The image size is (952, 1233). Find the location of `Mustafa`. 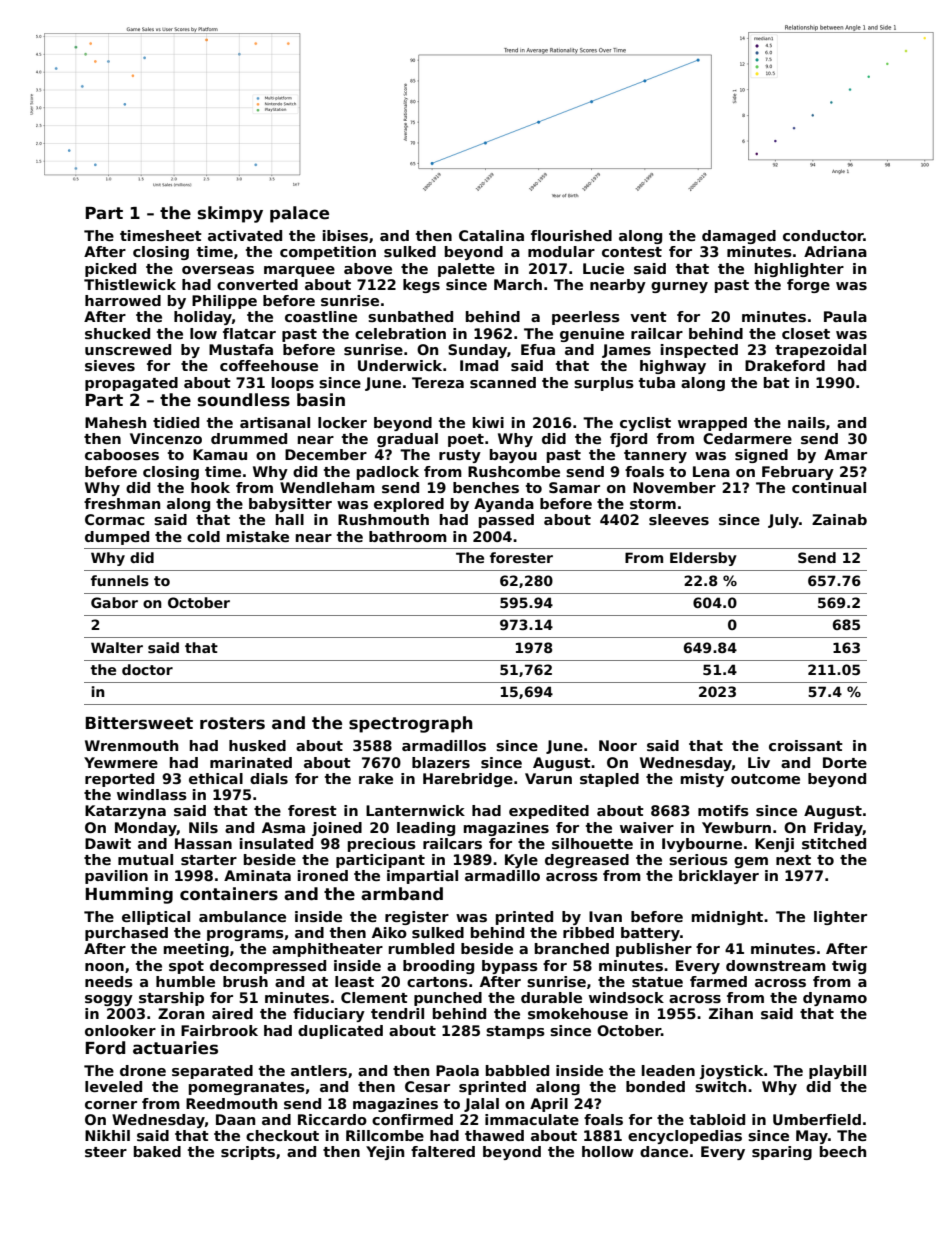

Mustafa is located at coordinates (241, 349).
